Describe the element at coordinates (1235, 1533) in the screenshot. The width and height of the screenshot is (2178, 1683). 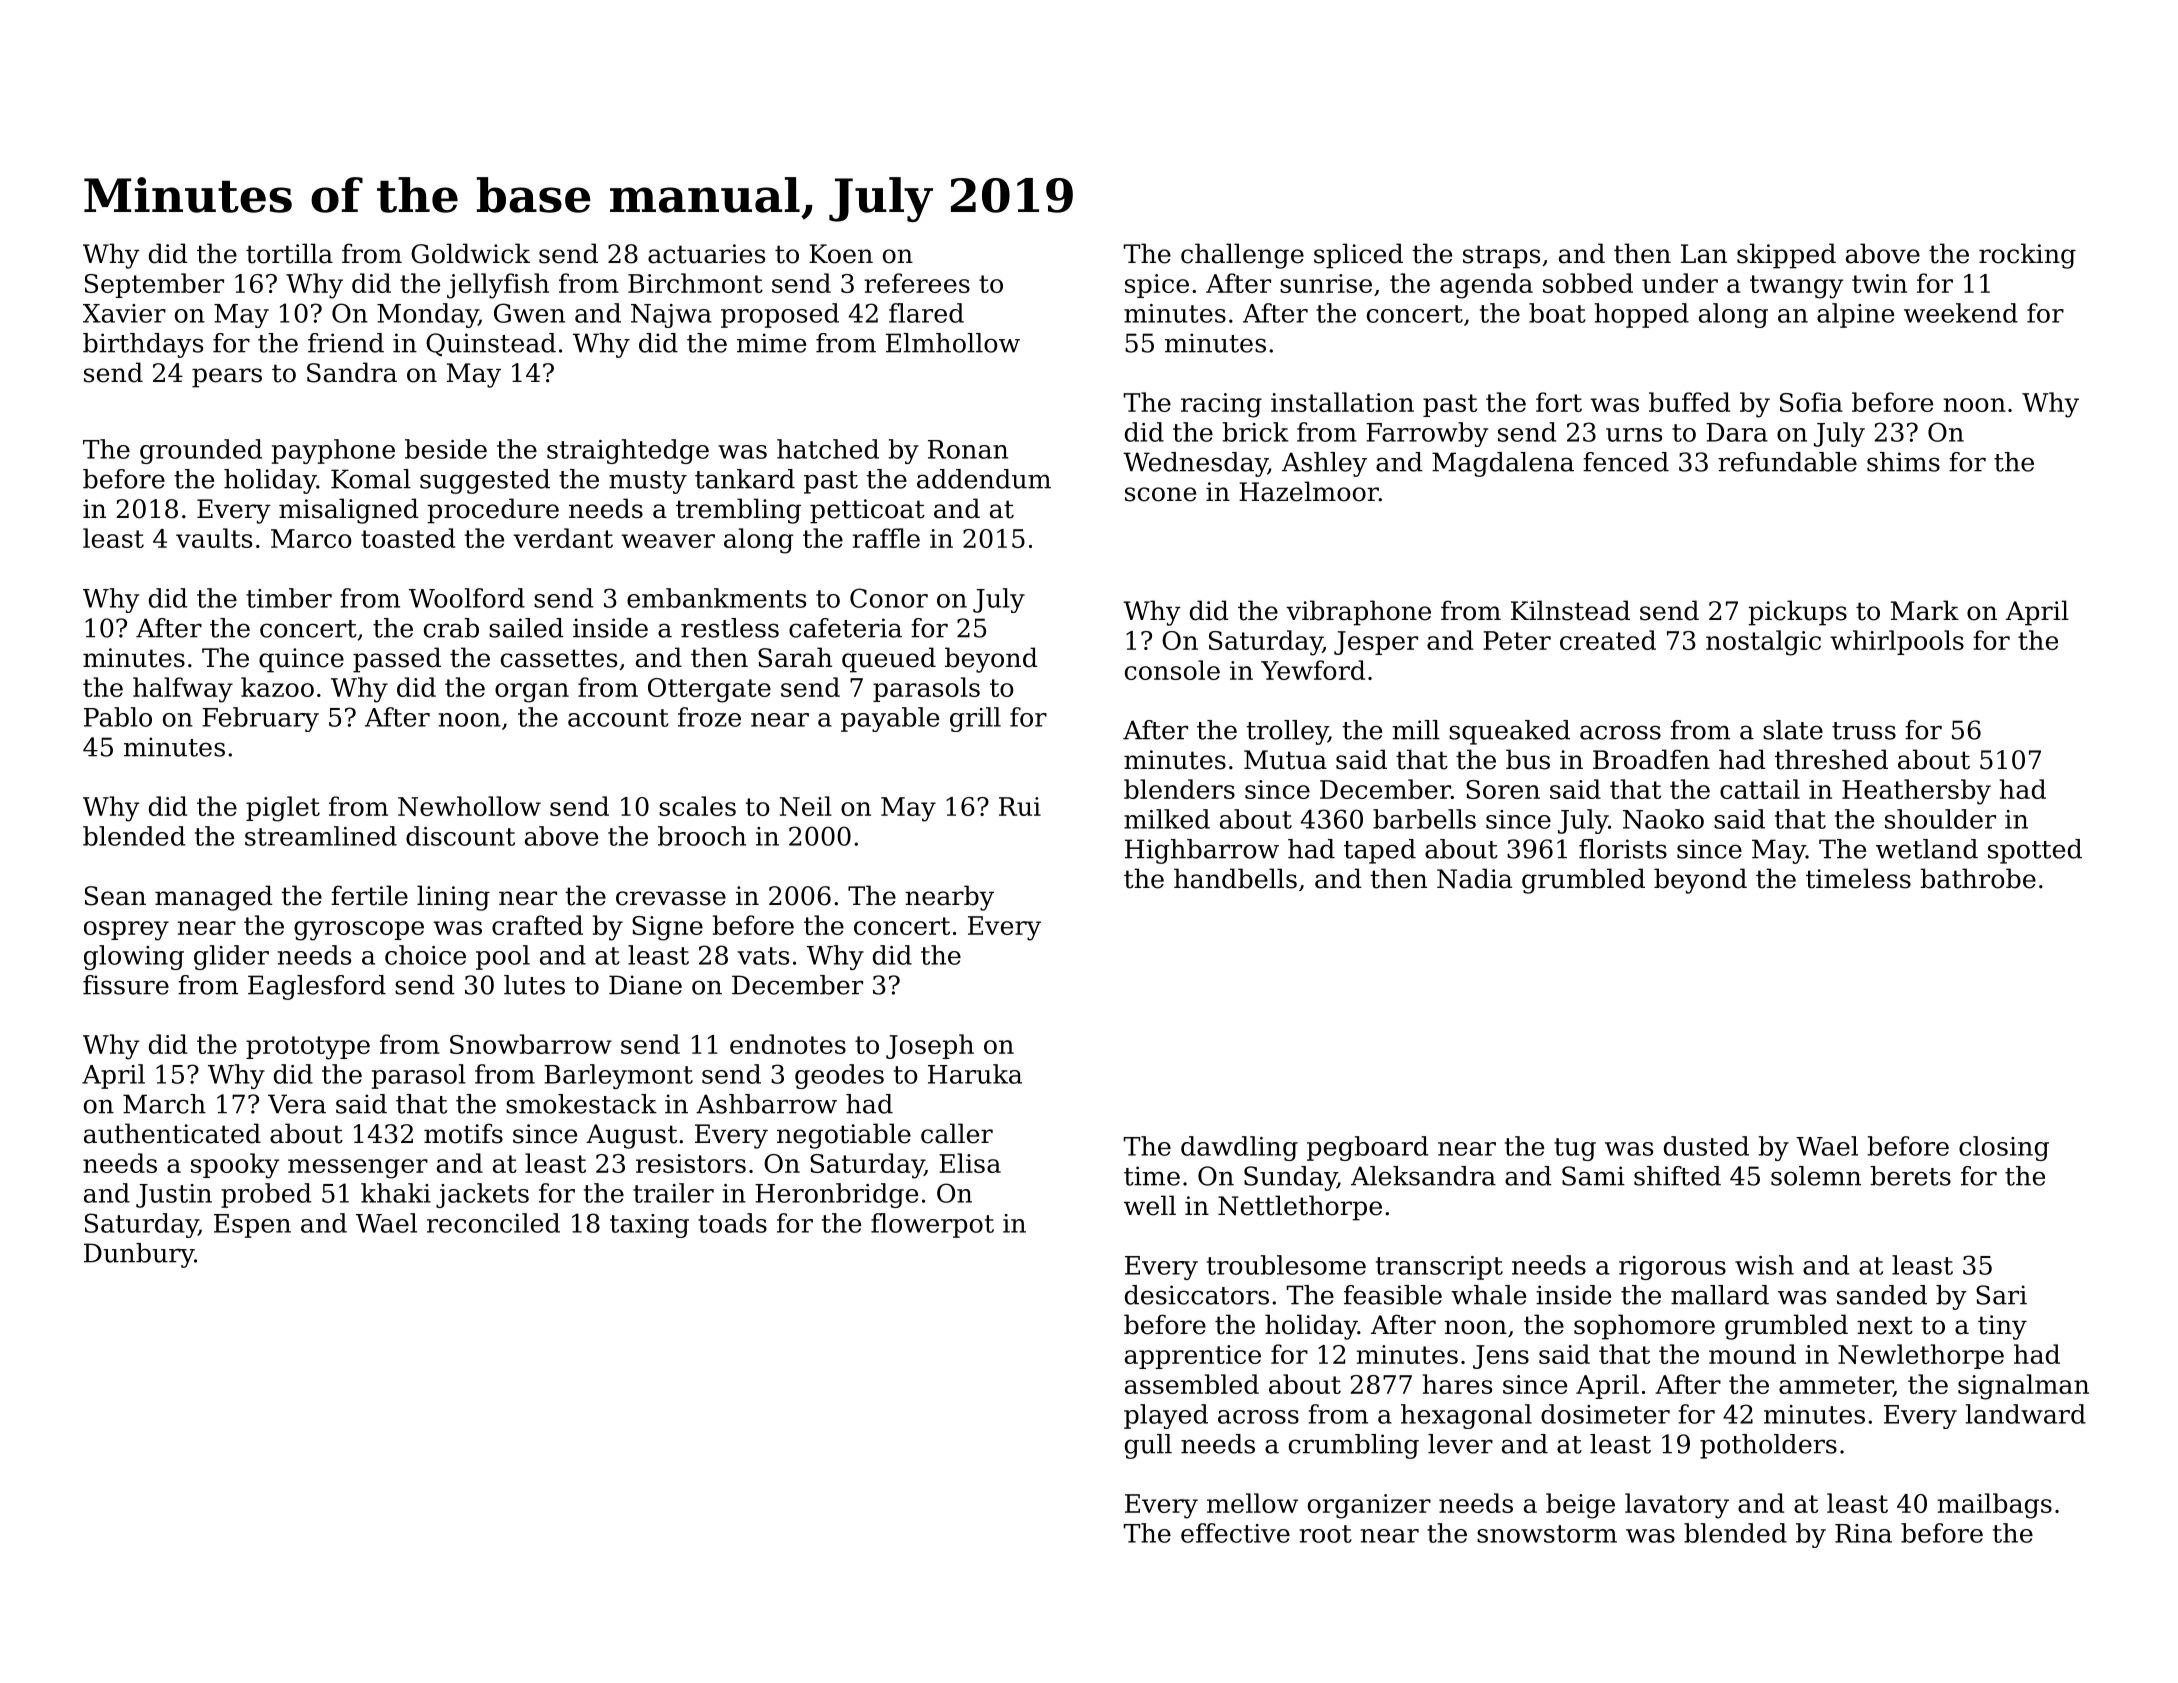
I see `effective` at that location.
